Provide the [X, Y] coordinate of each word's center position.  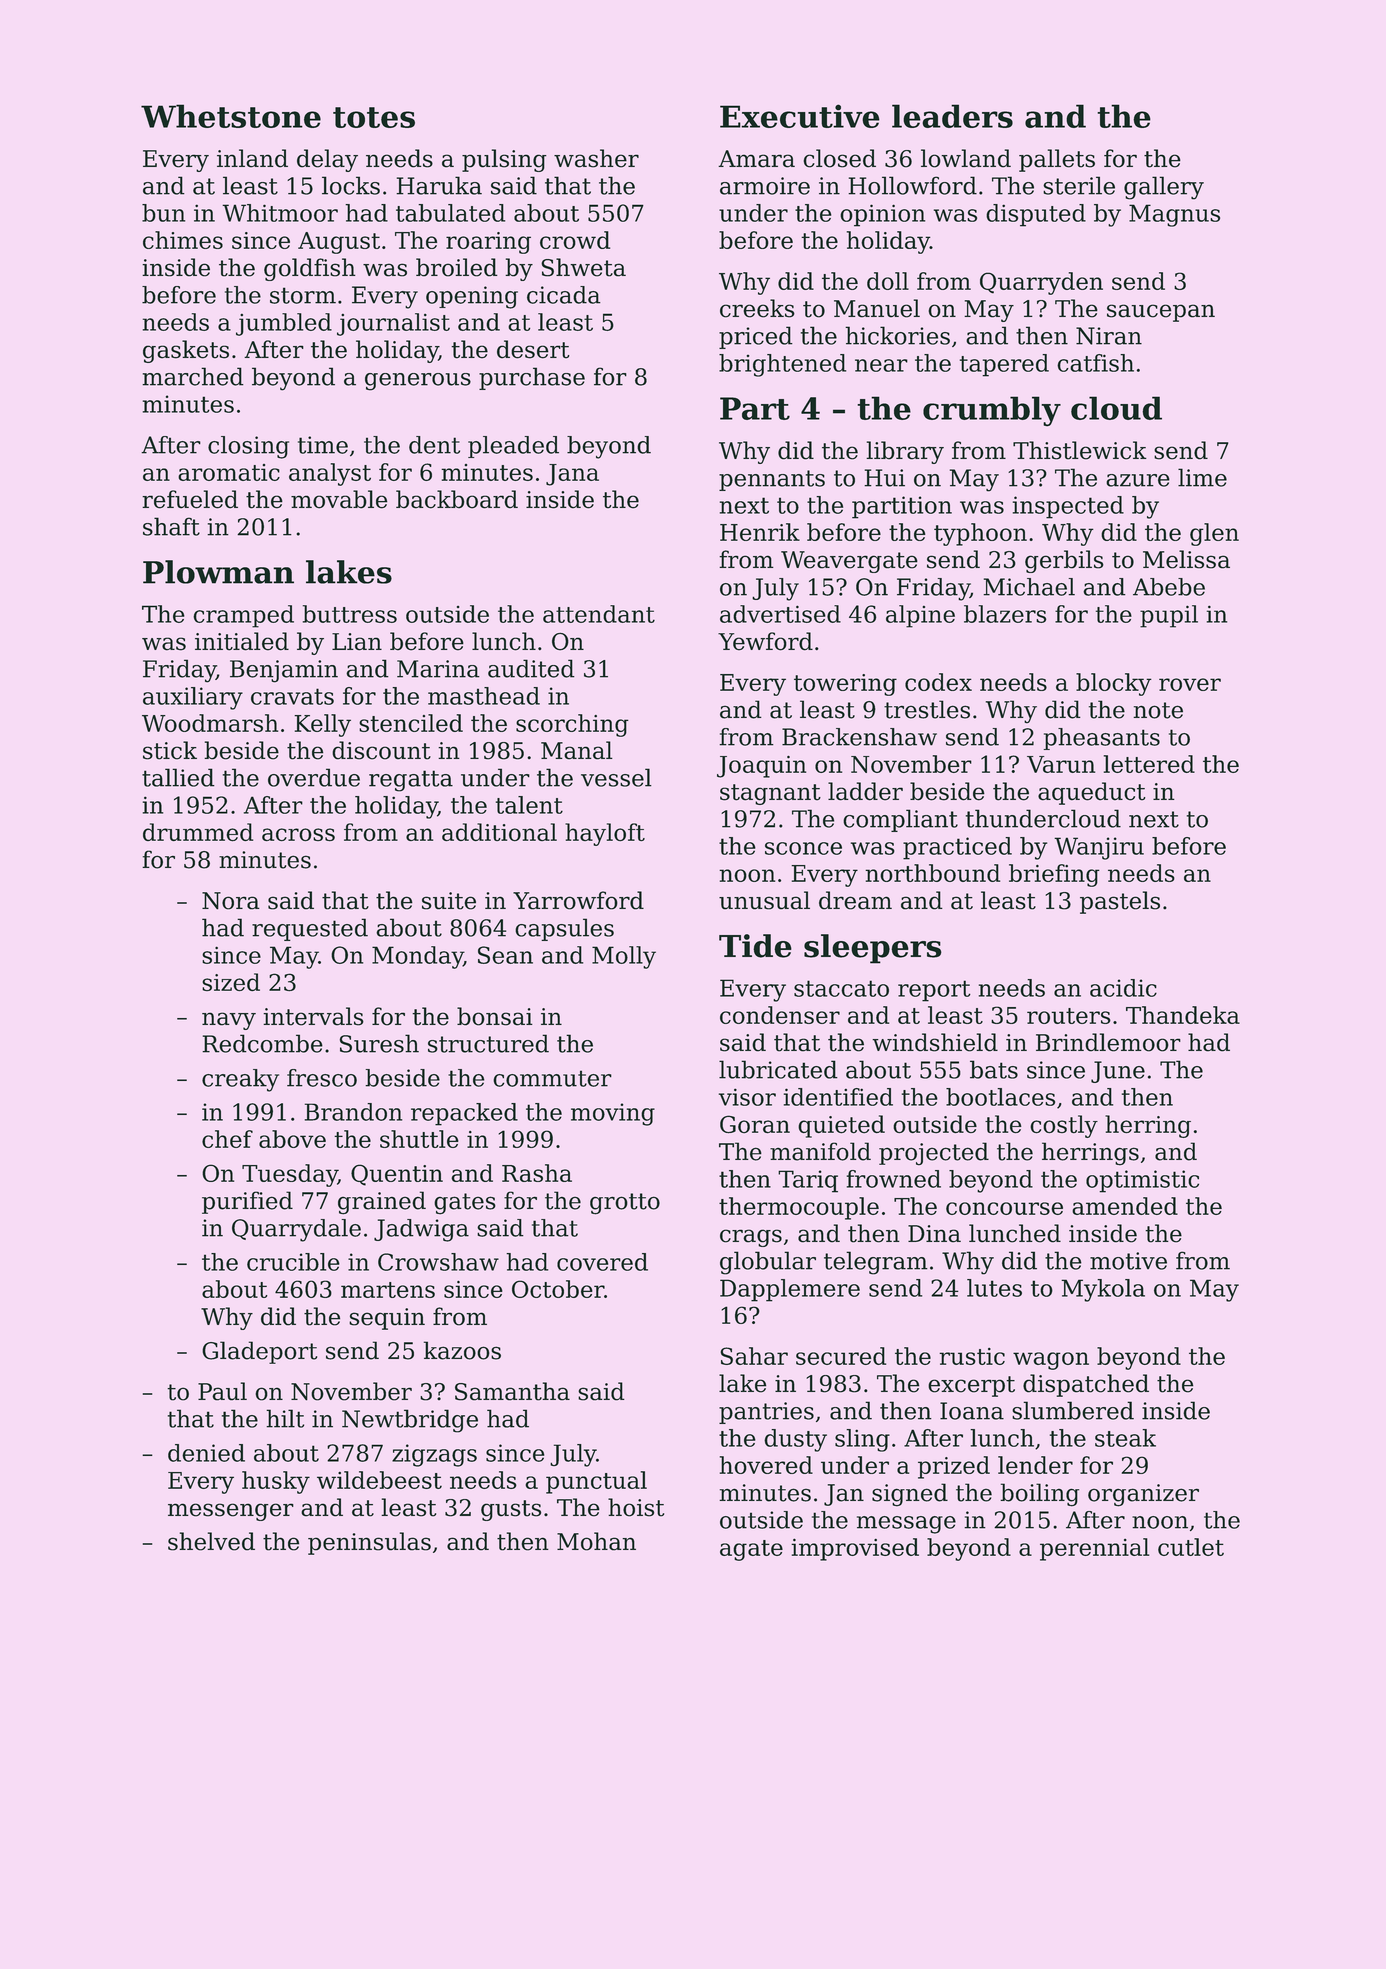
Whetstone [231, 116]
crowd [575, 240]
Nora [231, 901]
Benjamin [284, 671]
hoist [636, 1507]
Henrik [760, 532]
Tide [755, 946]
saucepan [1161, 313]
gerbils [1064, 561]
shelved [211, 1541]
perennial [1094, 1549]
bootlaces [1000, 1097]
